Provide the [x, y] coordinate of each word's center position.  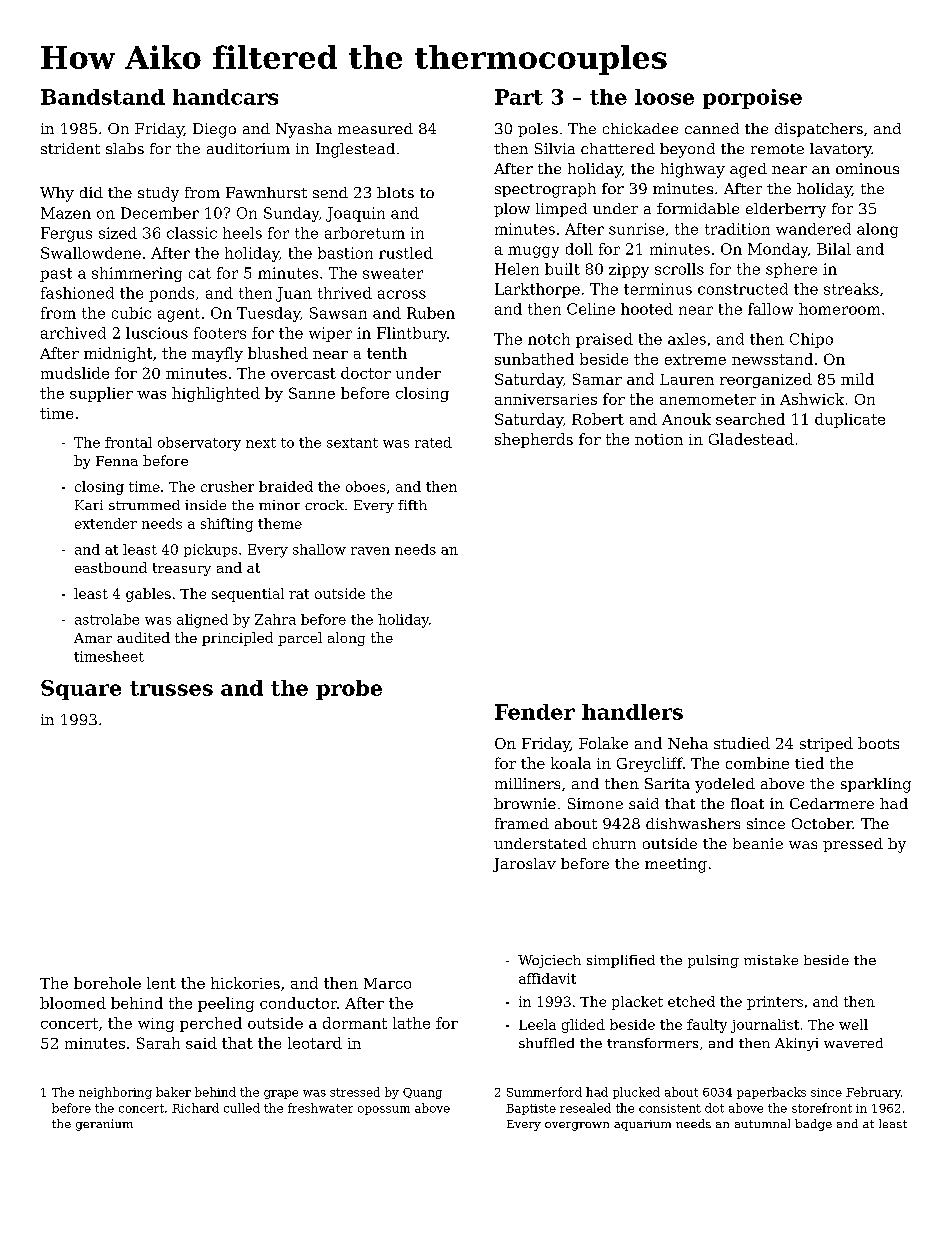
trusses [171, 688]
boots [878, 743]
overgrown [577, 1126]
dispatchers [819, 130]
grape [281, 1094]
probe [349, 690]
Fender [535, 712]
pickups [210, 550]
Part [519, 97]
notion [659, 439]
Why [57, 194]
